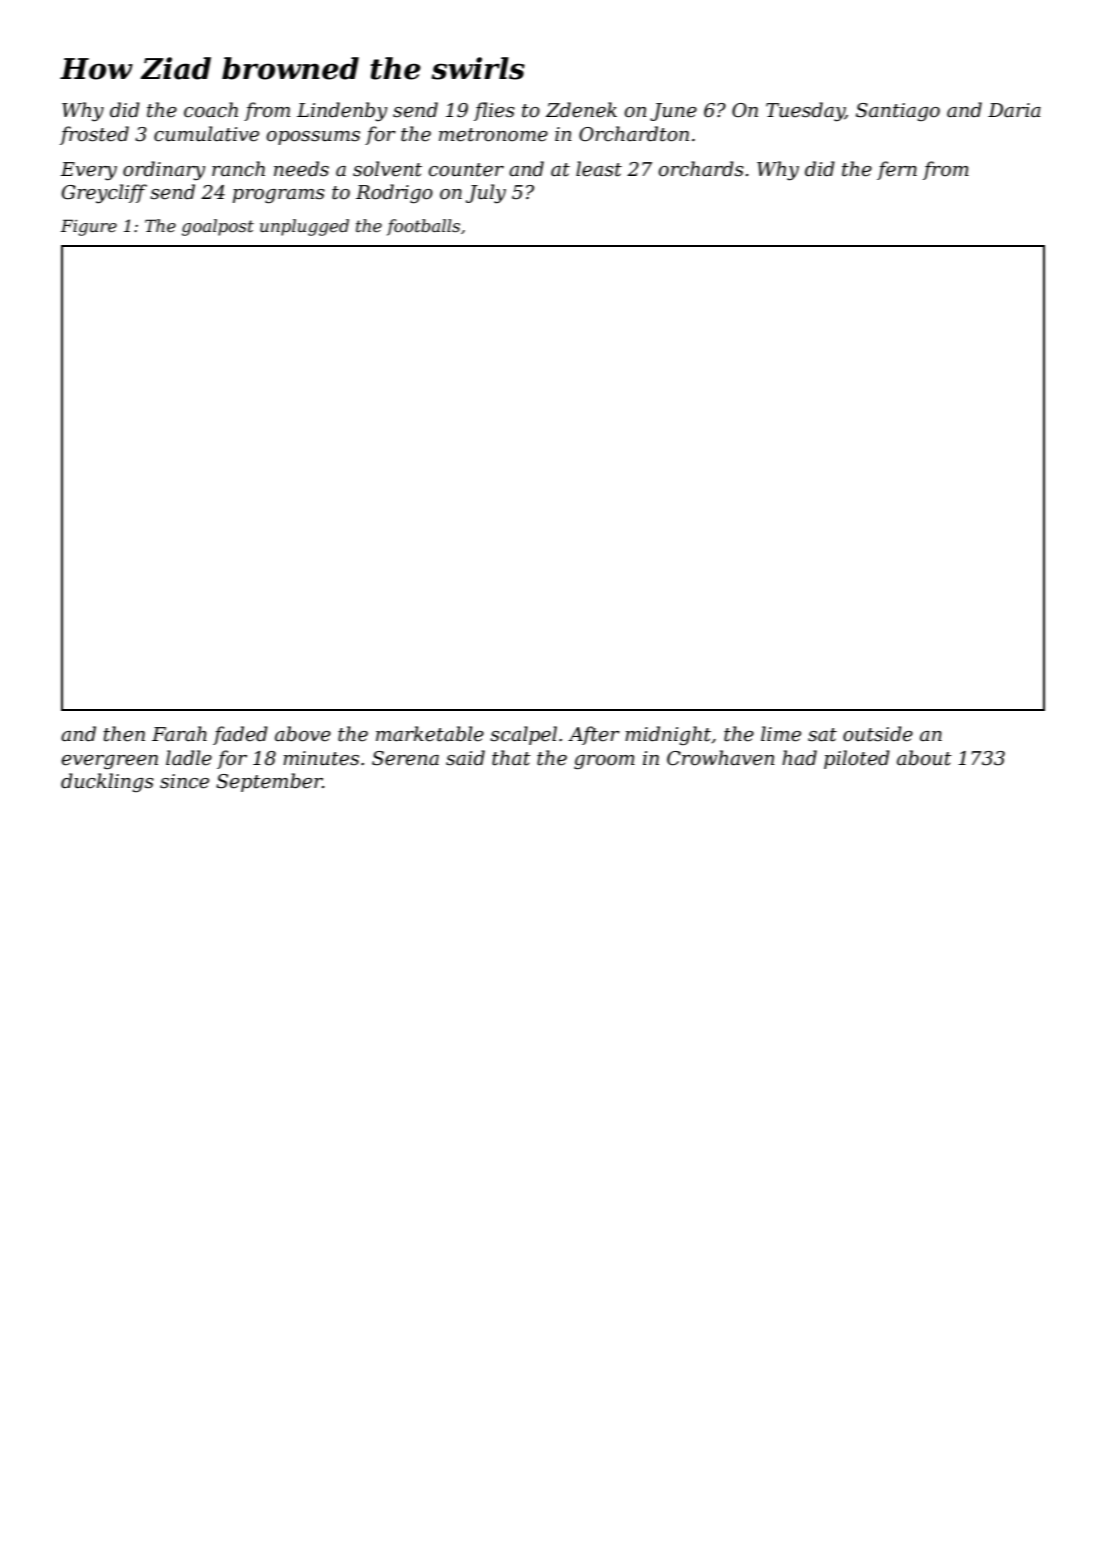 The height and width of the screenshot is (1564, 1106). Describe the element at coordinates (303, 734) in the screenshot. I see `above` at that location.
